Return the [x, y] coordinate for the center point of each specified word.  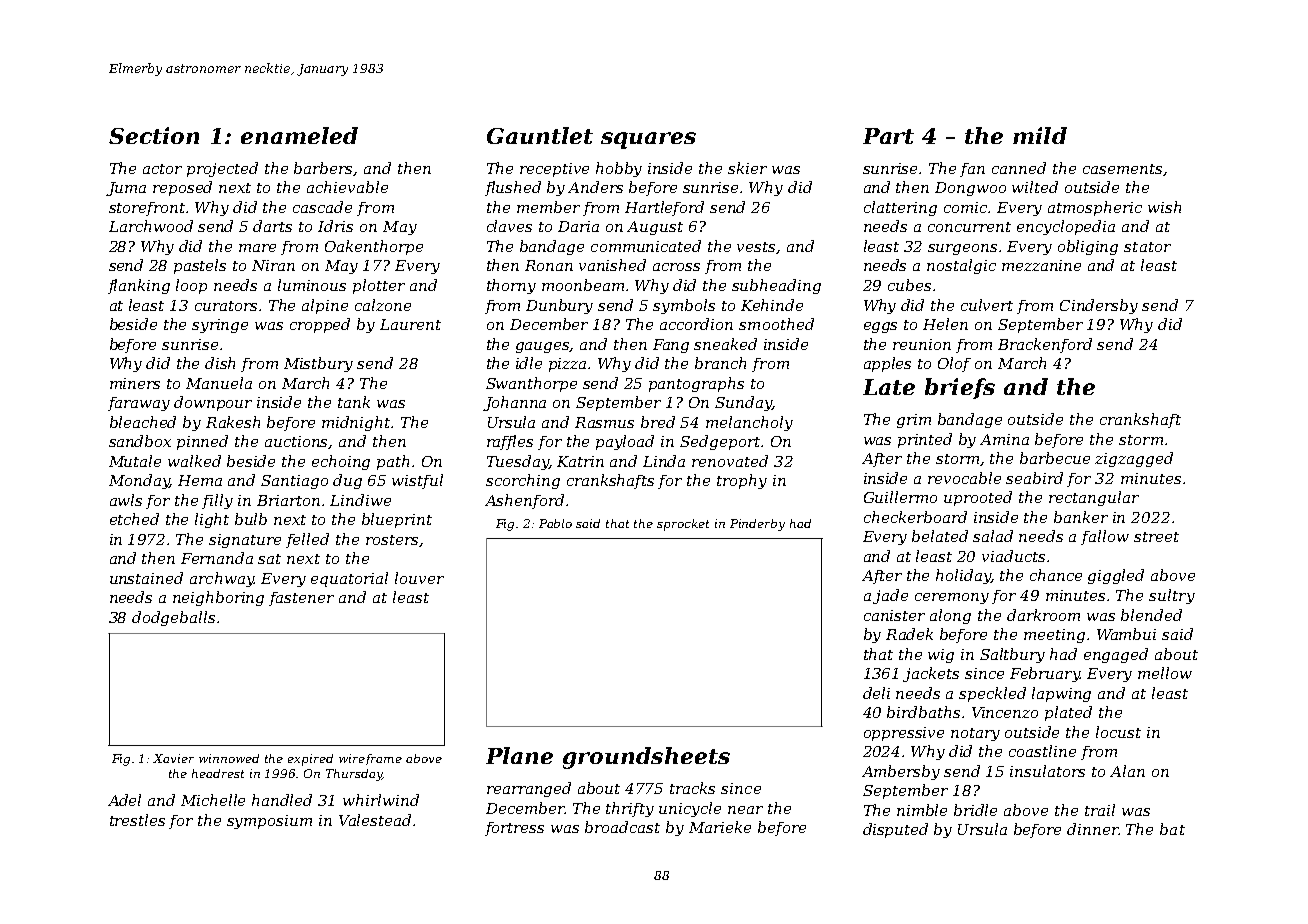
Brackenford [1045, 345]
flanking [139, 286]
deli [876, 693]
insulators [1047, 771]
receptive [554, 170]
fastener [301, 599]
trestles [137, 820]
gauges [543, 347]
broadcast [622, 827]
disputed [895, 830]
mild [1040, 135]
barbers [324, 169]
